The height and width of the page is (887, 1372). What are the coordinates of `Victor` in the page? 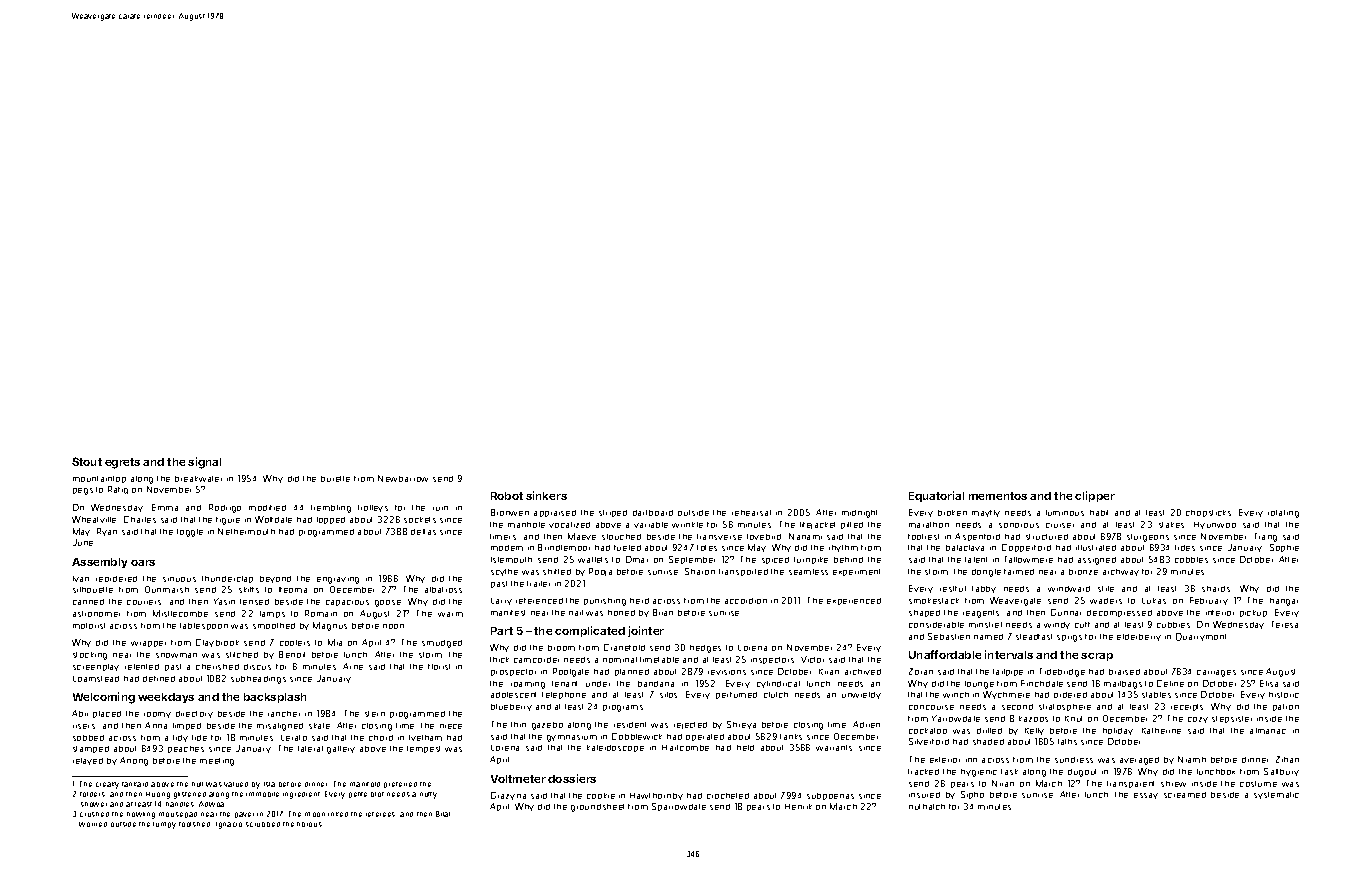 It's located at (812, 659).
